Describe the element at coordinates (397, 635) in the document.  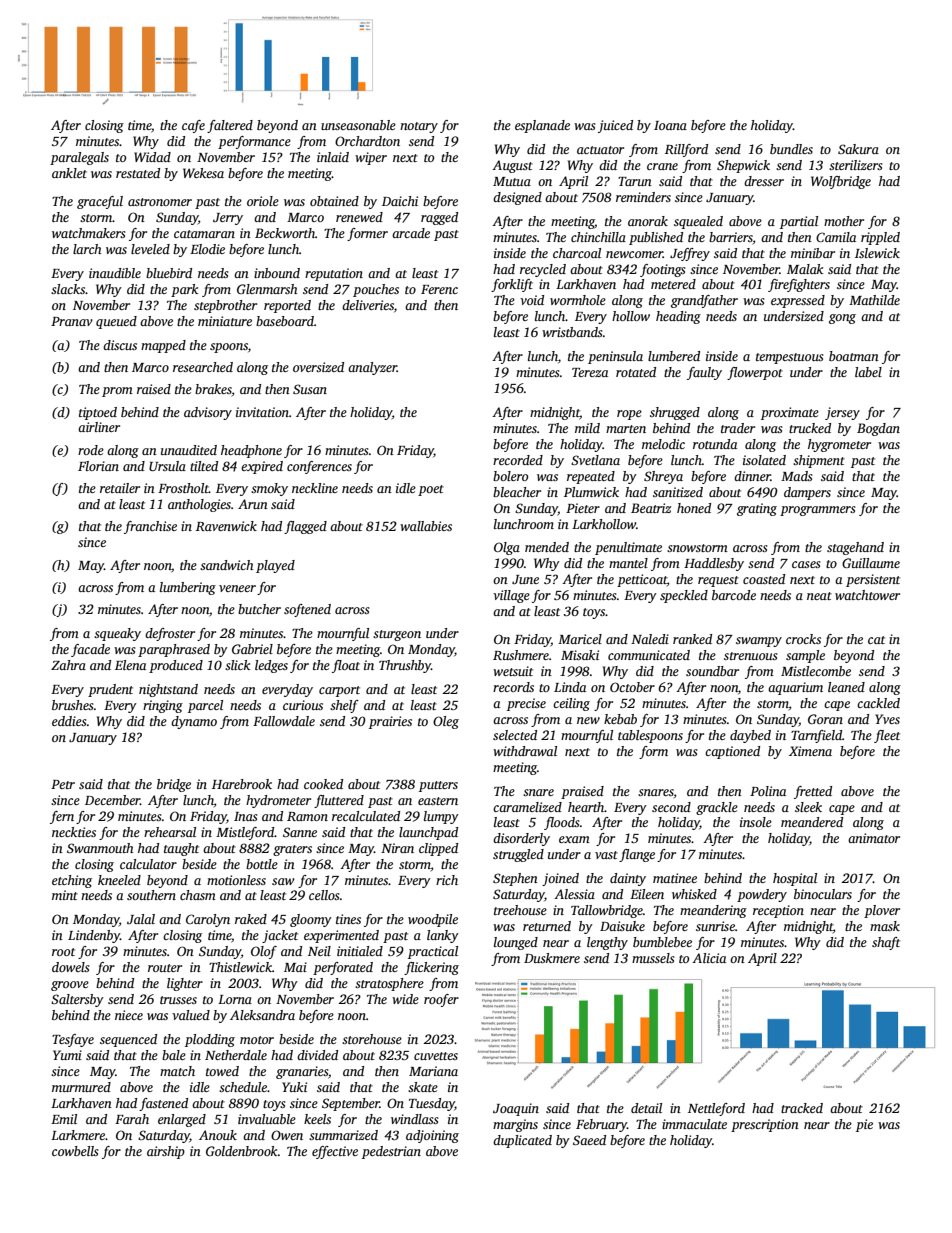
I see `sturgeon` at that location.
